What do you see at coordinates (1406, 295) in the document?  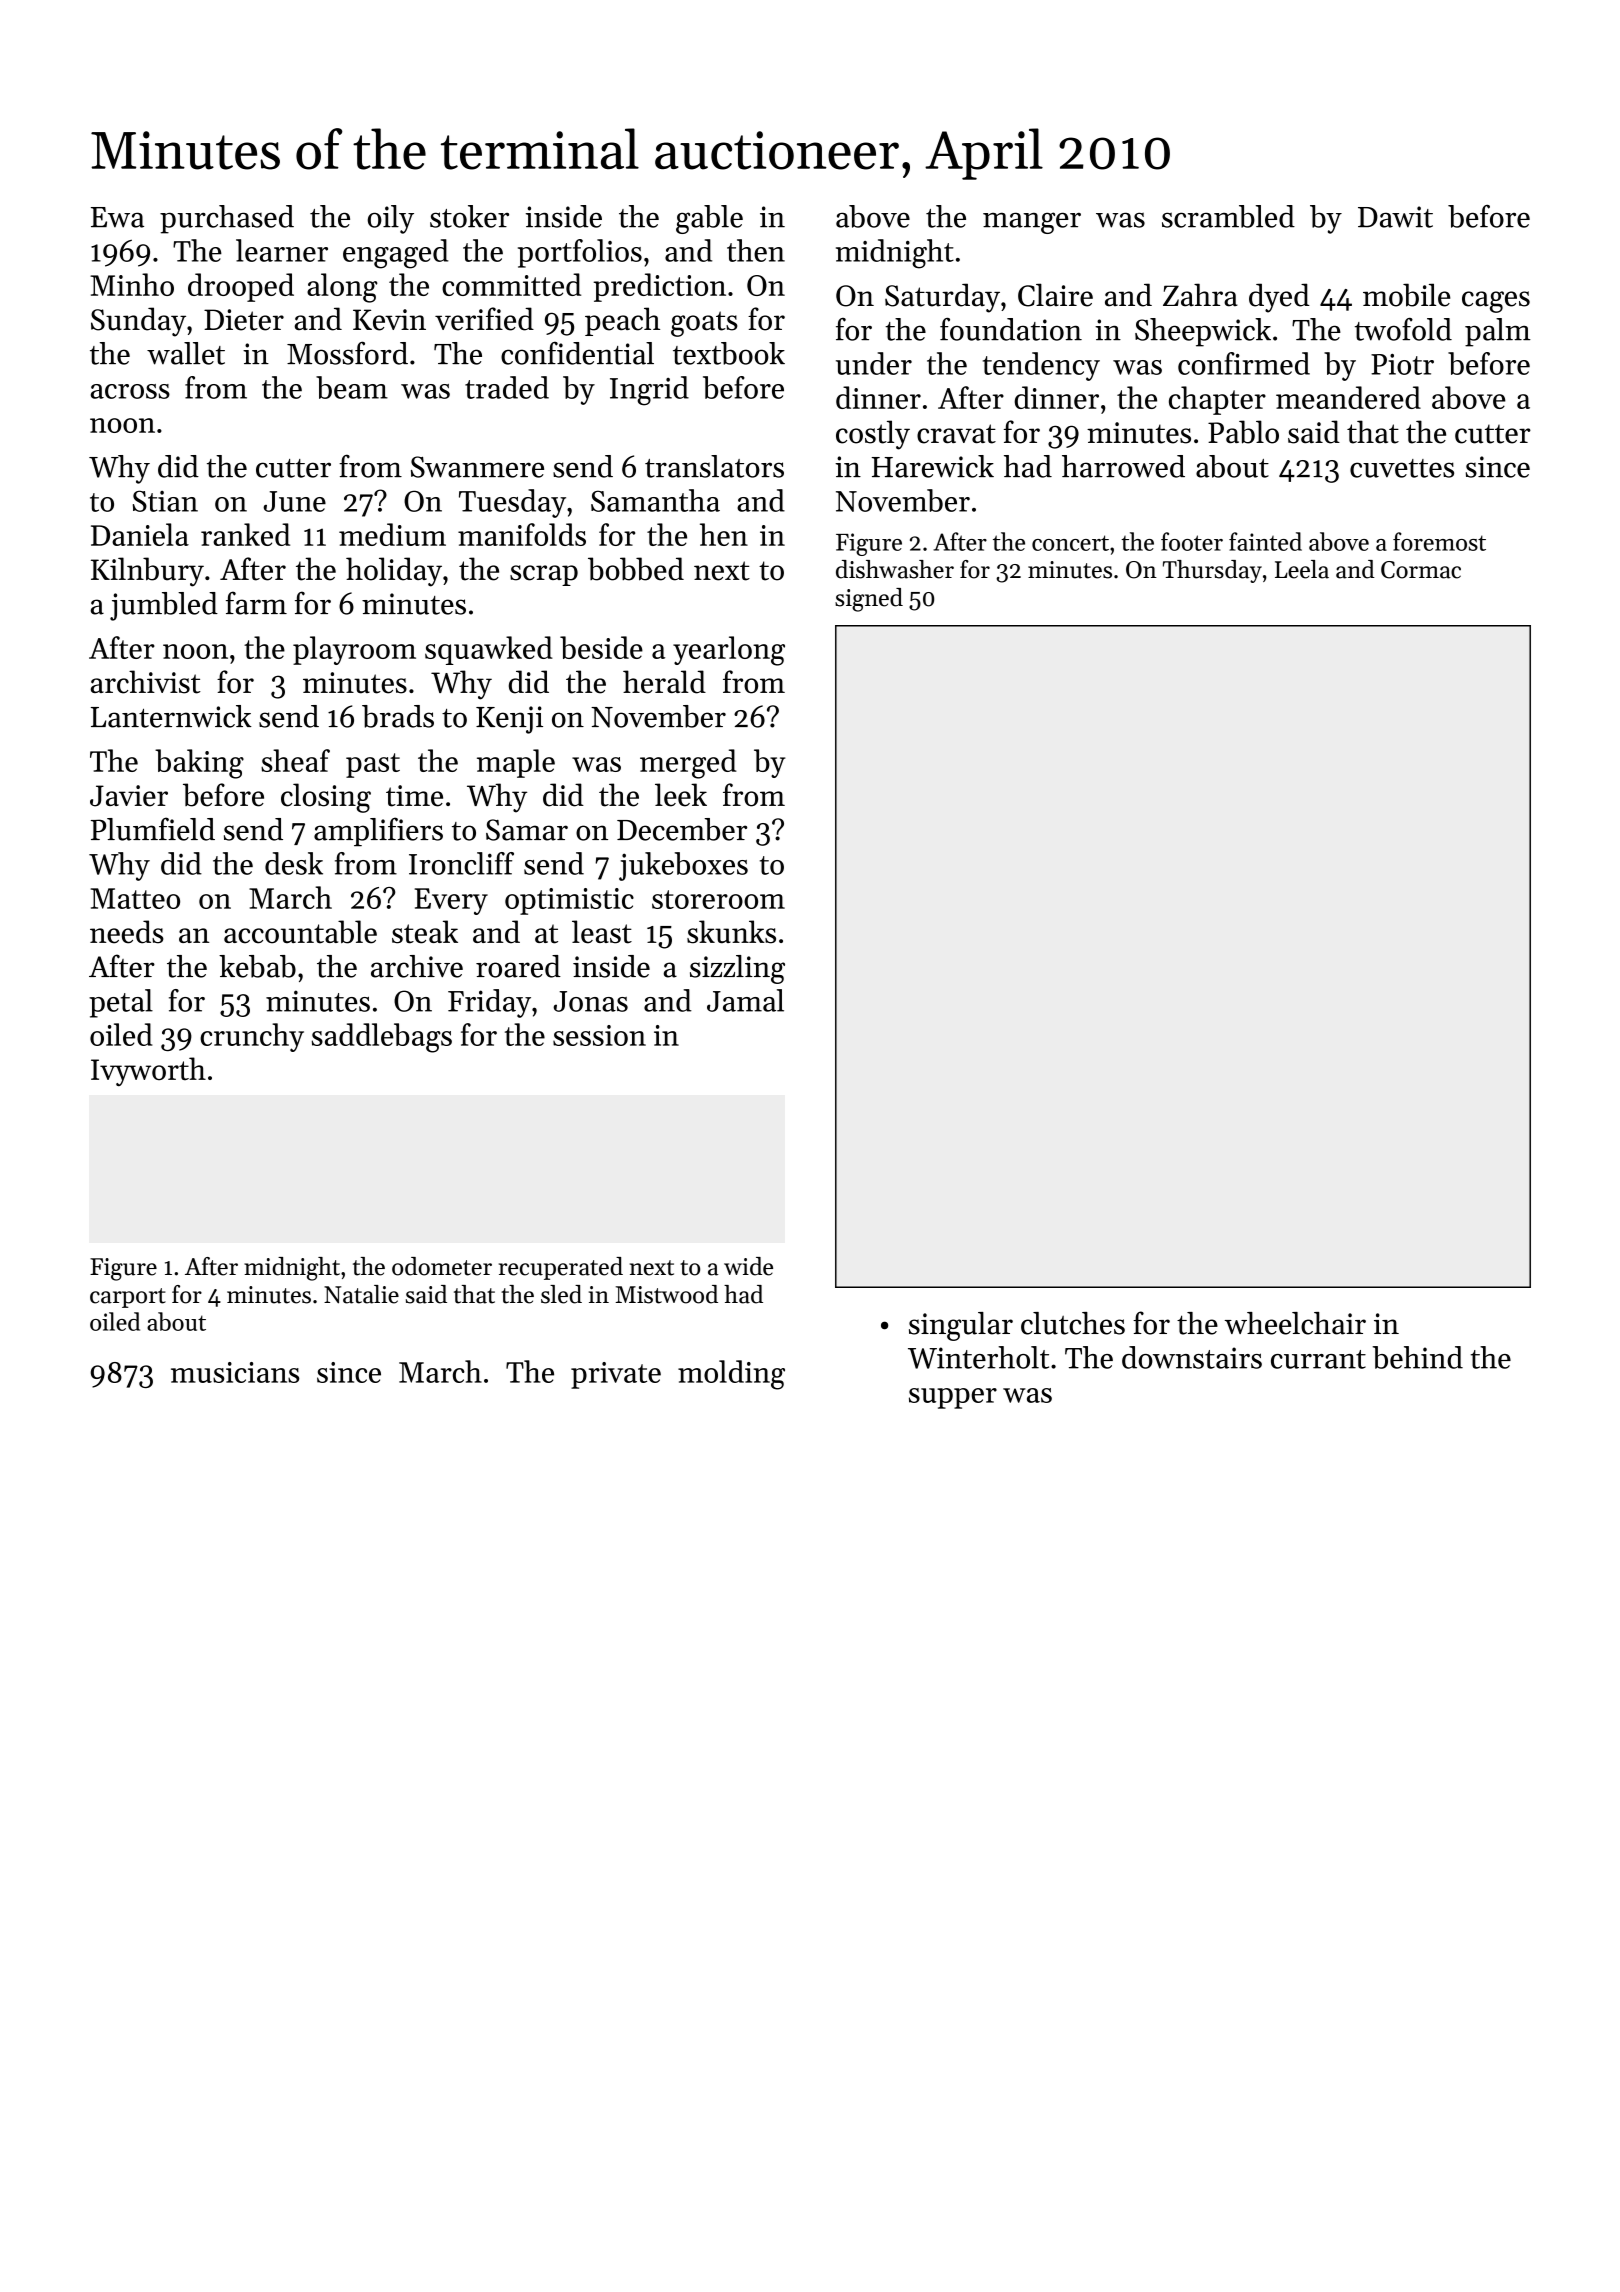 I see `mobile` at bounding box center [1406, 295].
